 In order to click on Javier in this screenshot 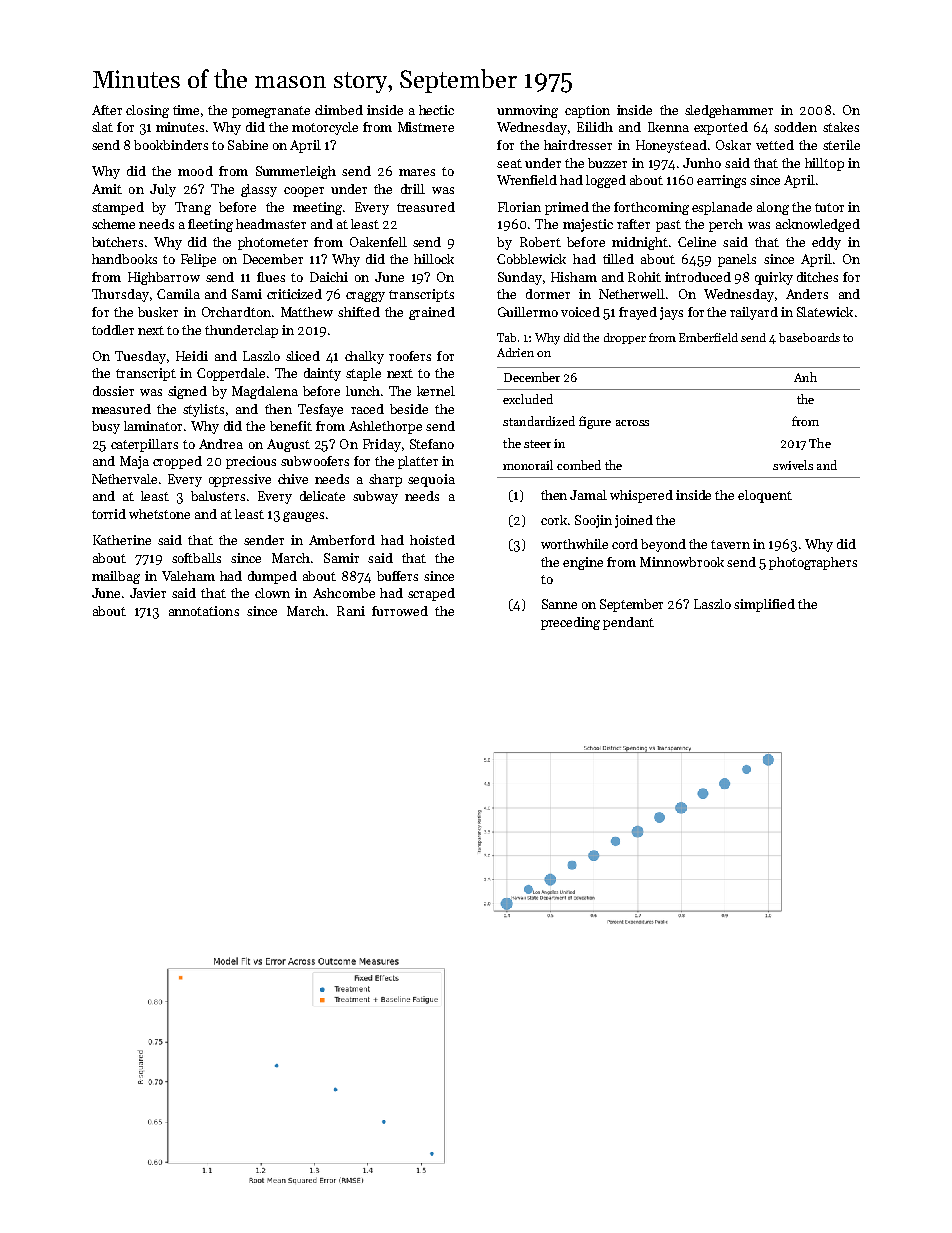, I will do `click(148, 593)`.
